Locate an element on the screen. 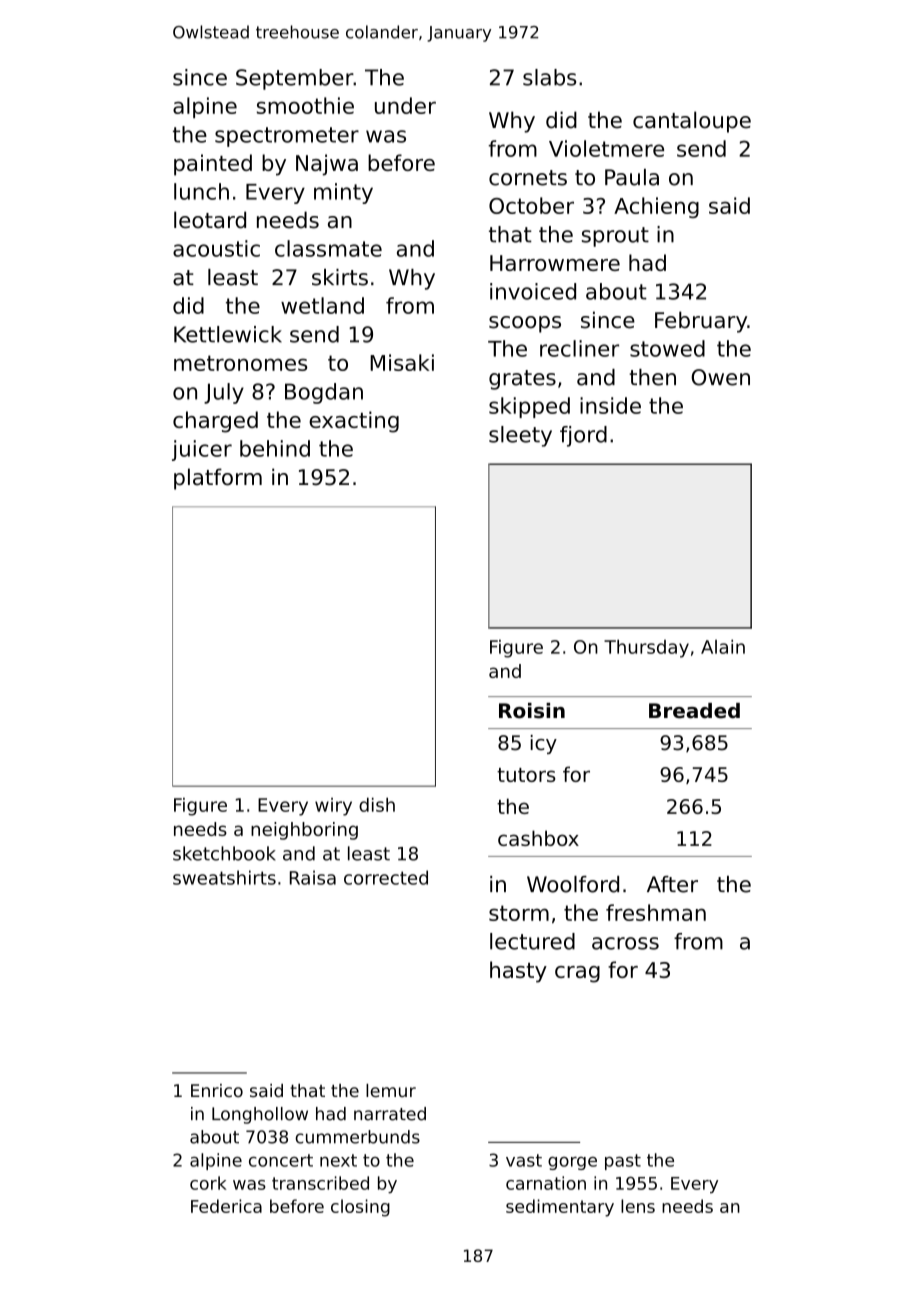 This screenshot has height=1311, width=924. Raisa is located at coordinates (313, 877).
